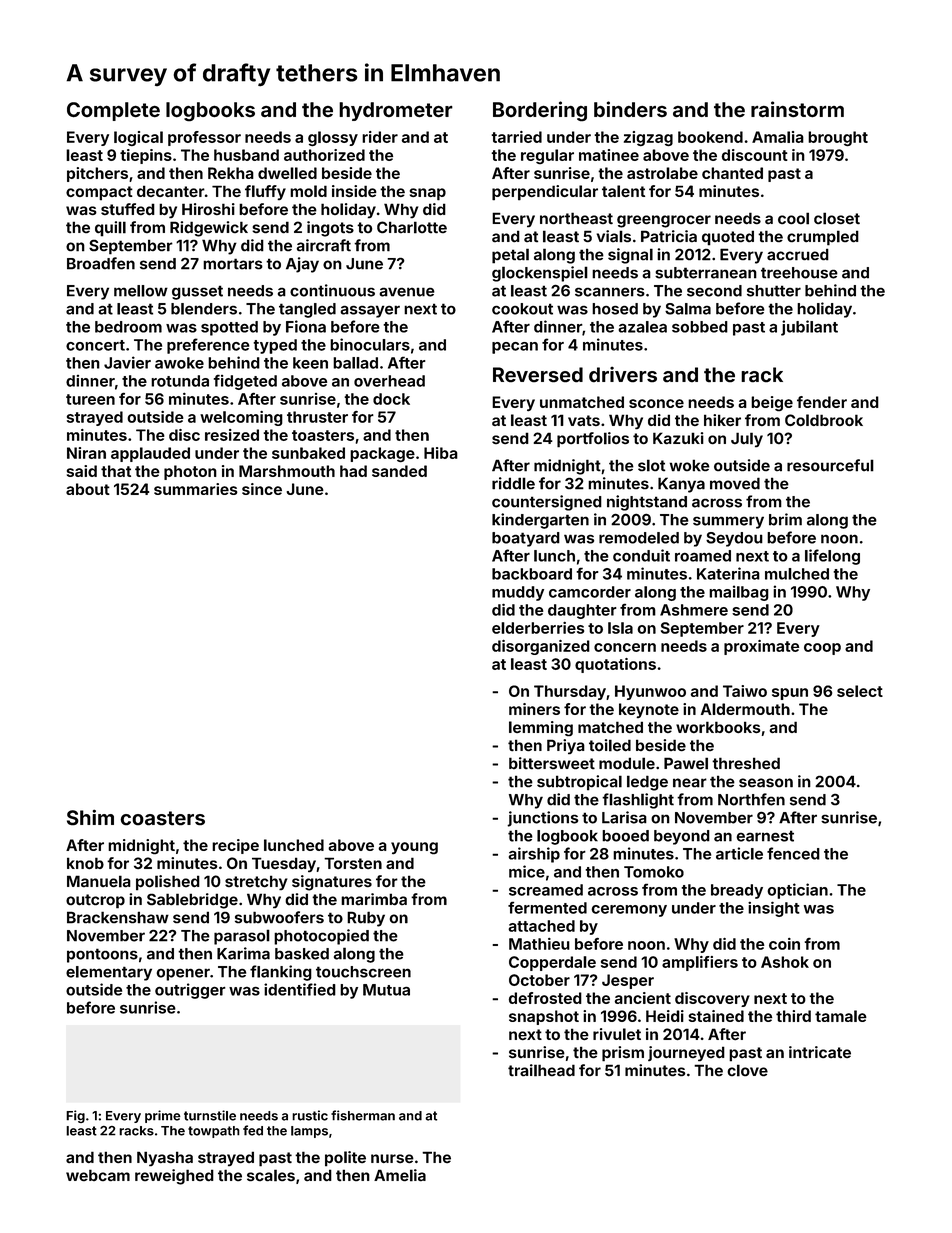  I want to click on daughter, so click(582, 611).
